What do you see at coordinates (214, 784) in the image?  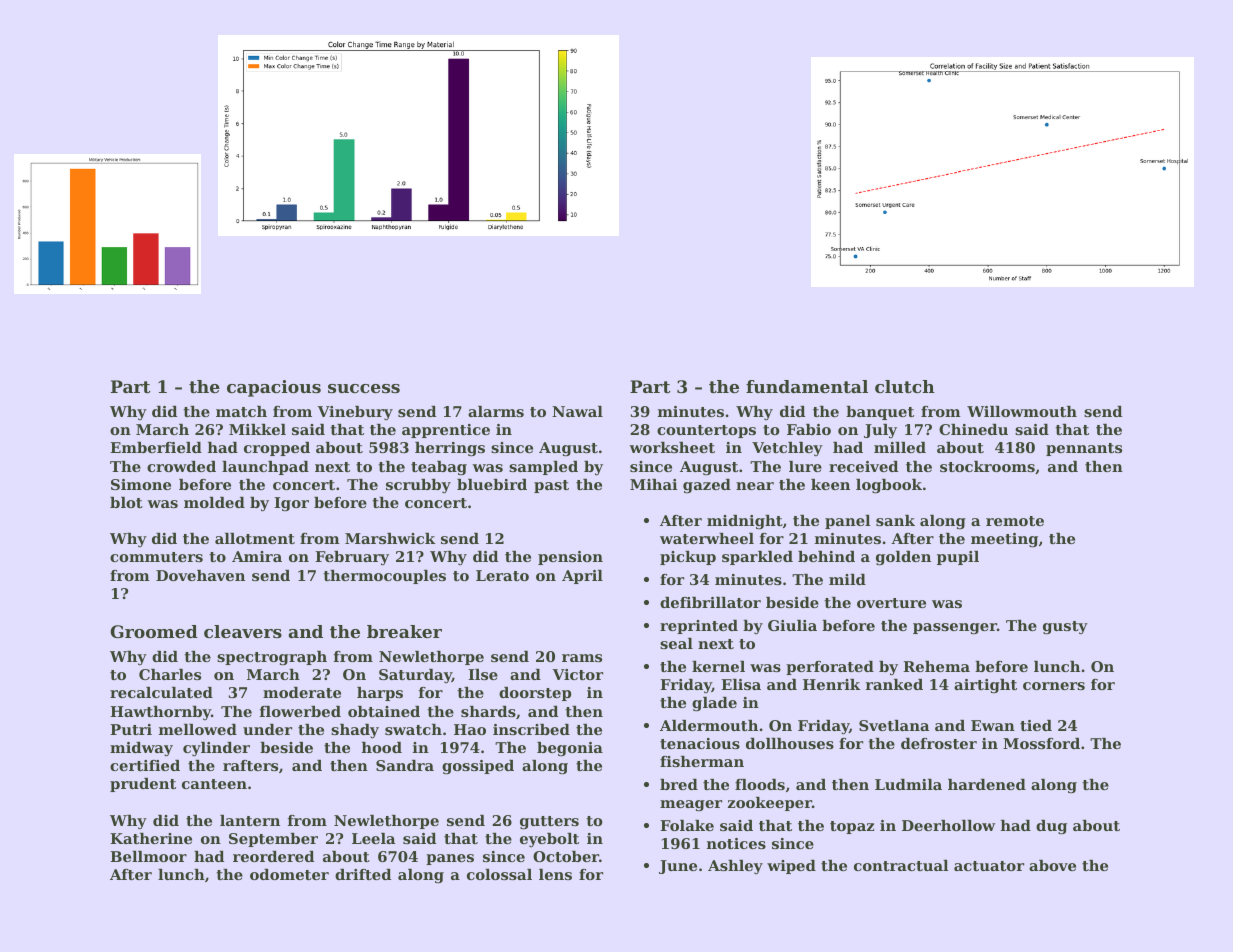 I see `canteen` at bounding box center [214, 784].
